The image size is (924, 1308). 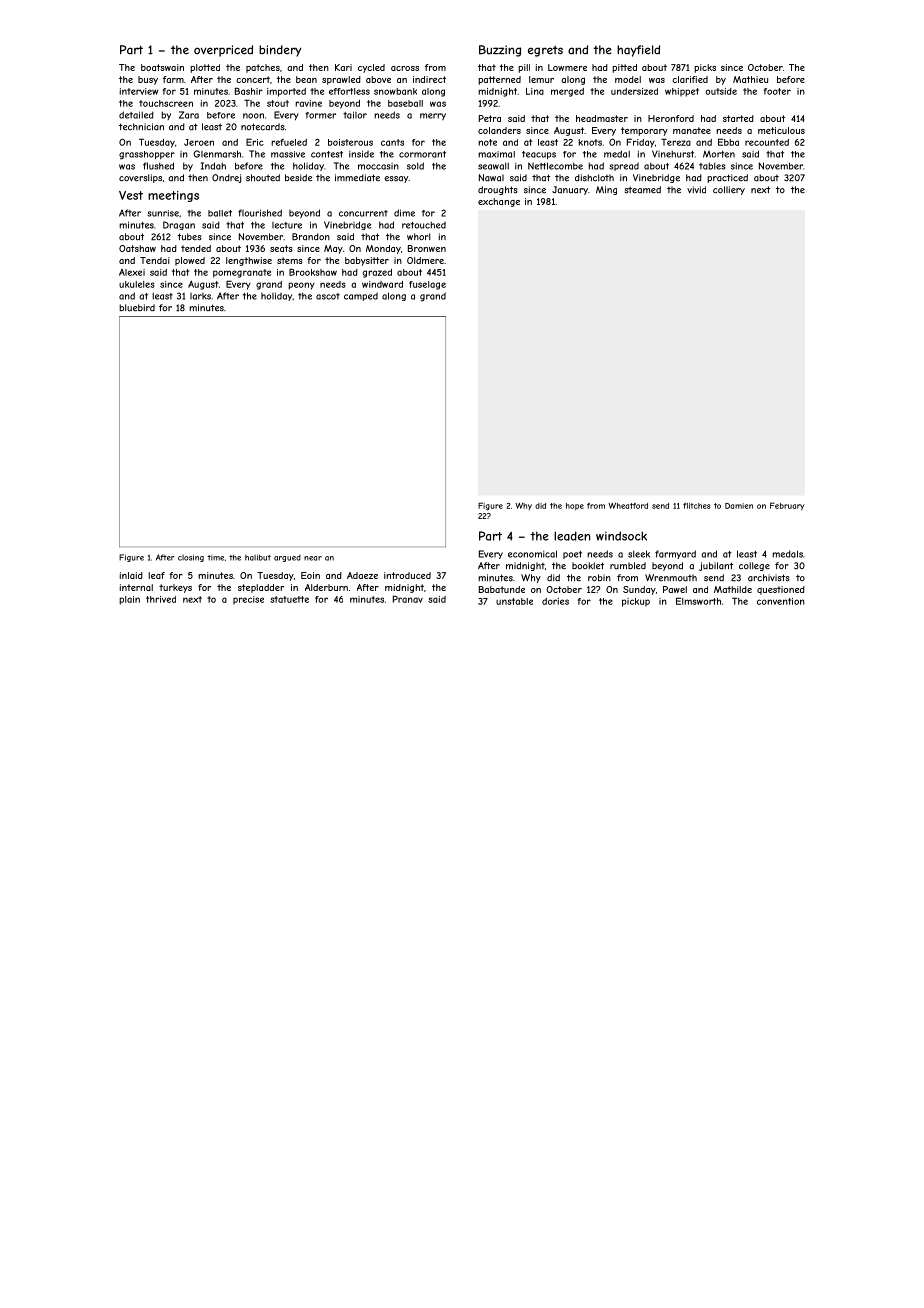 I want to click on Alexei, so click(x=132, y=272).
